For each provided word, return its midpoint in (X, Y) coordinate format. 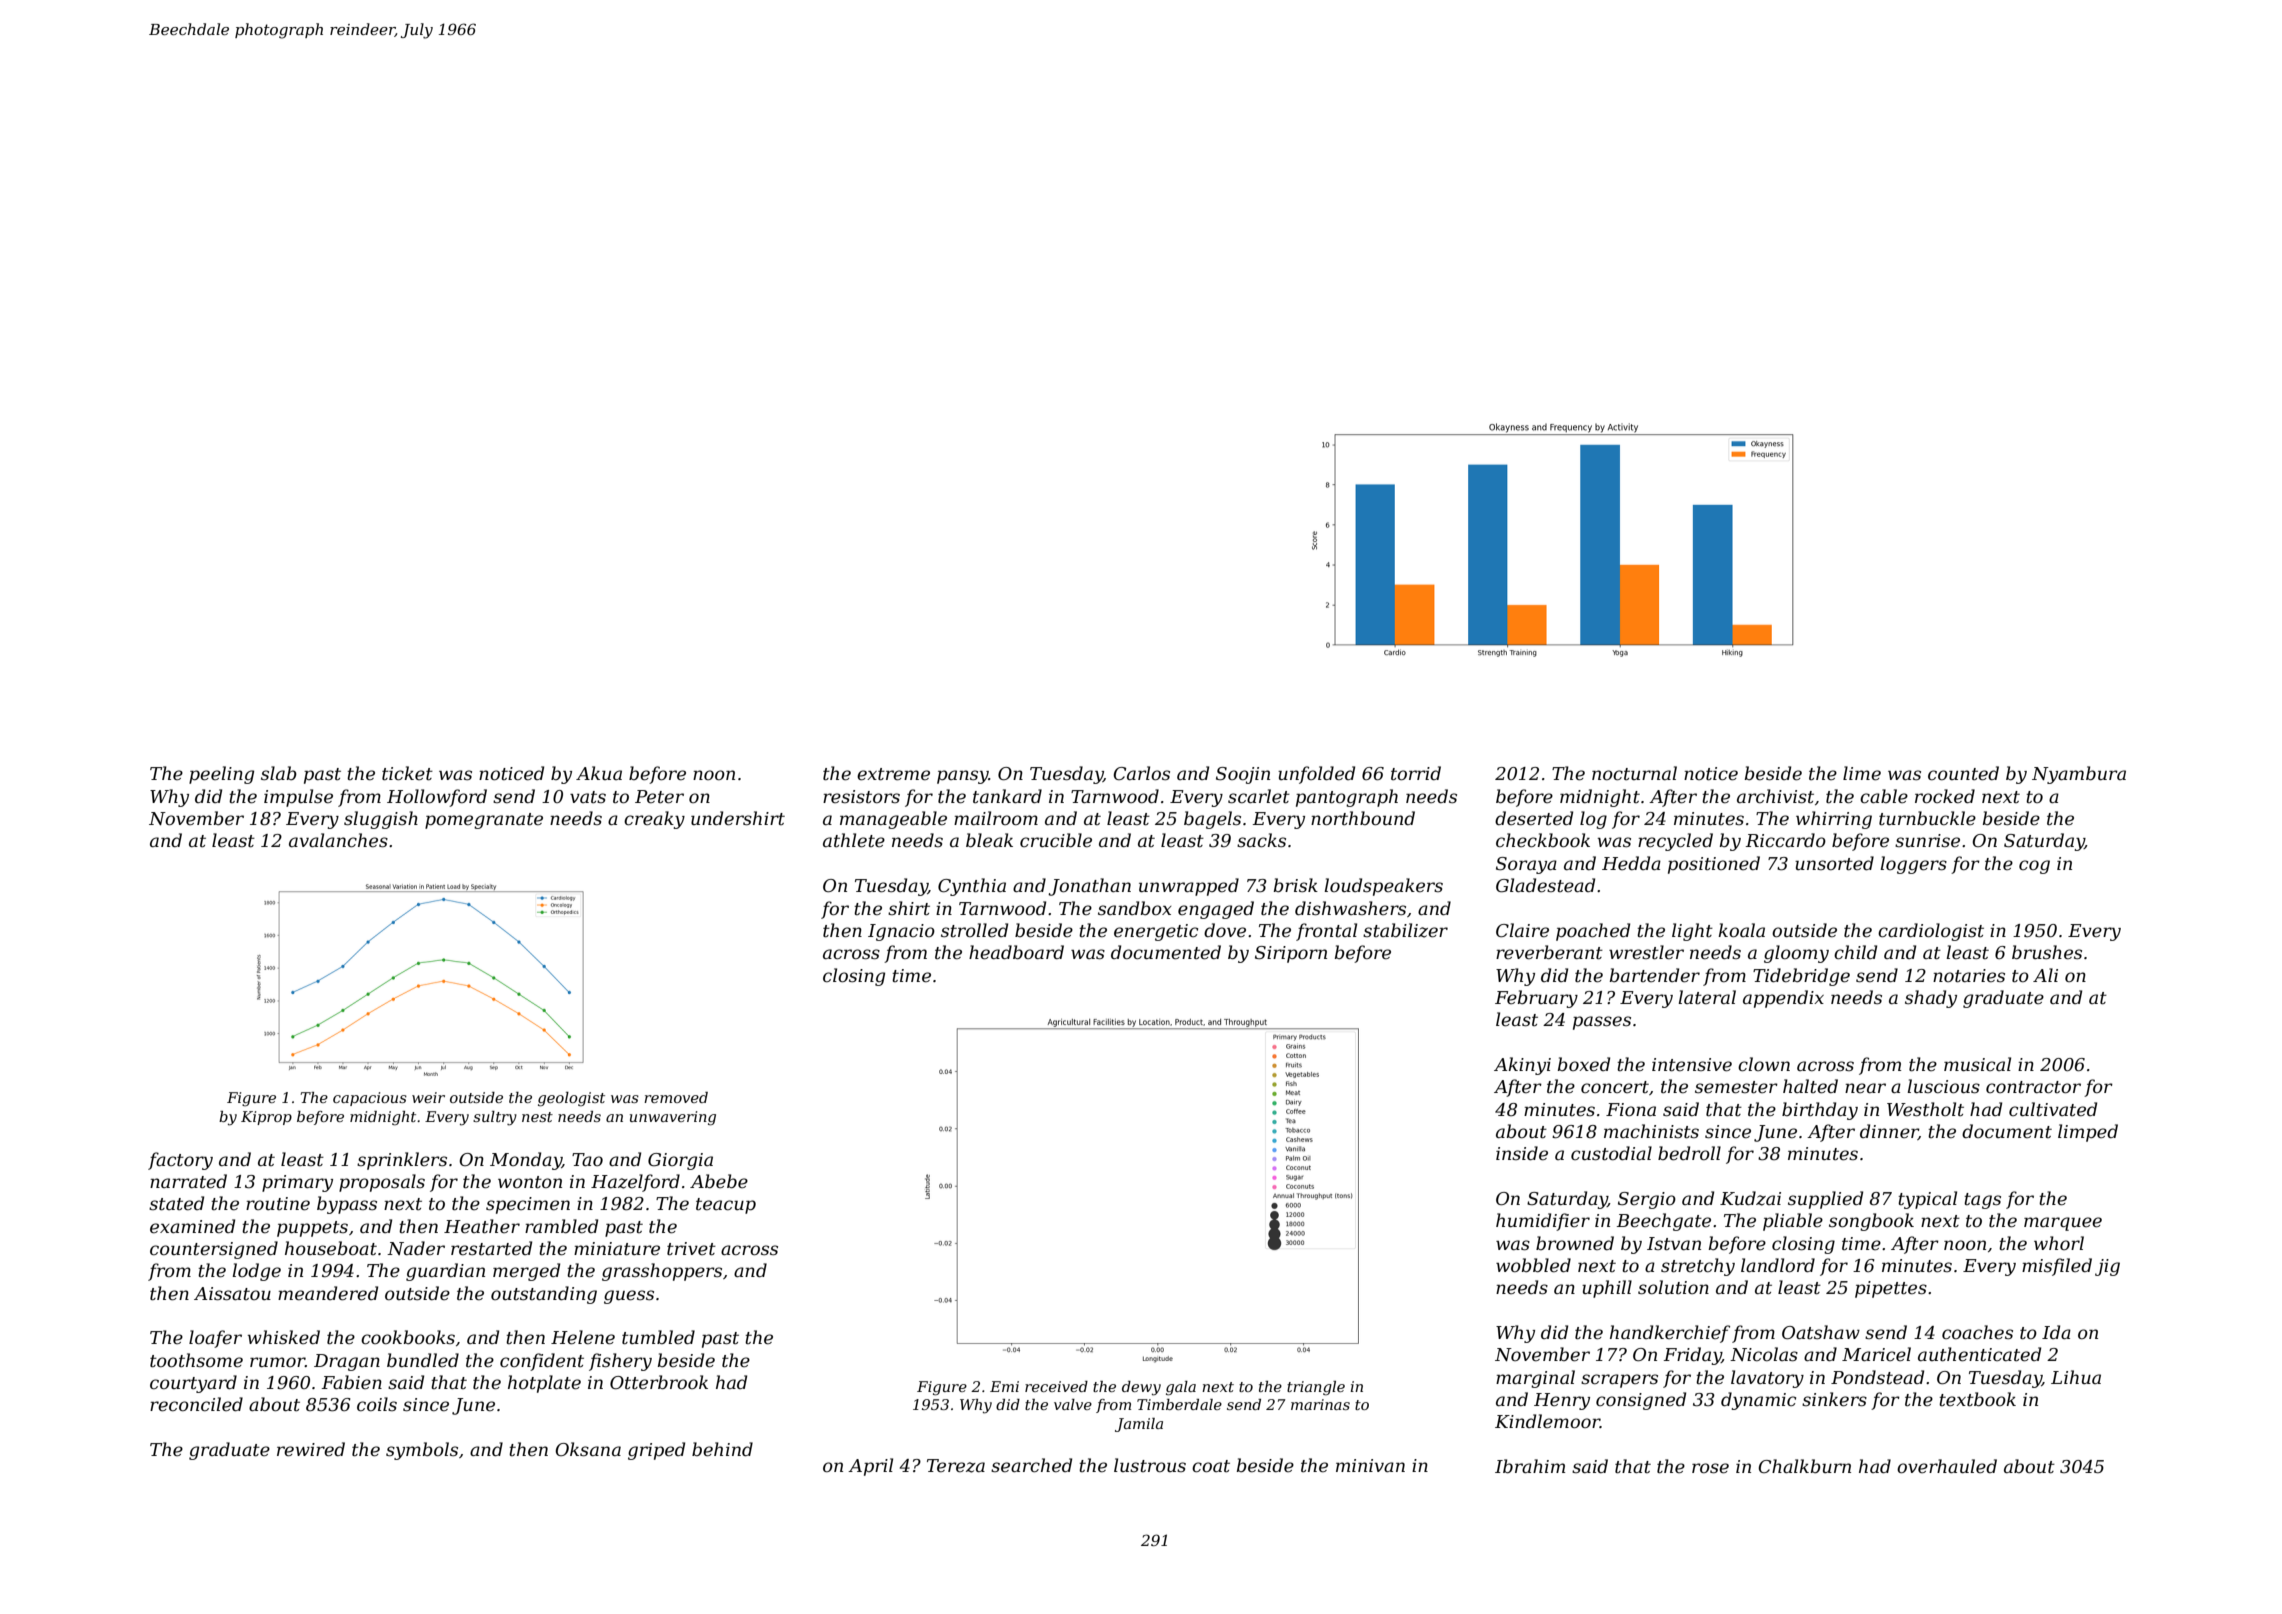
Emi (1004, 1386)
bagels (1212, 820)
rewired (311, 1449)
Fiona (1631, 1109)
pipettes (1891, 1289)
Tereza (956, 1466)
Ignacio (901, 932)
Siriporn (1291, 954)
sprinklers (402, 1161)
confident (542, 1362)
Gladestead (1545, 885)
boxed (1584, 1064)
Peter (659, 797)
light (1692, 932)
